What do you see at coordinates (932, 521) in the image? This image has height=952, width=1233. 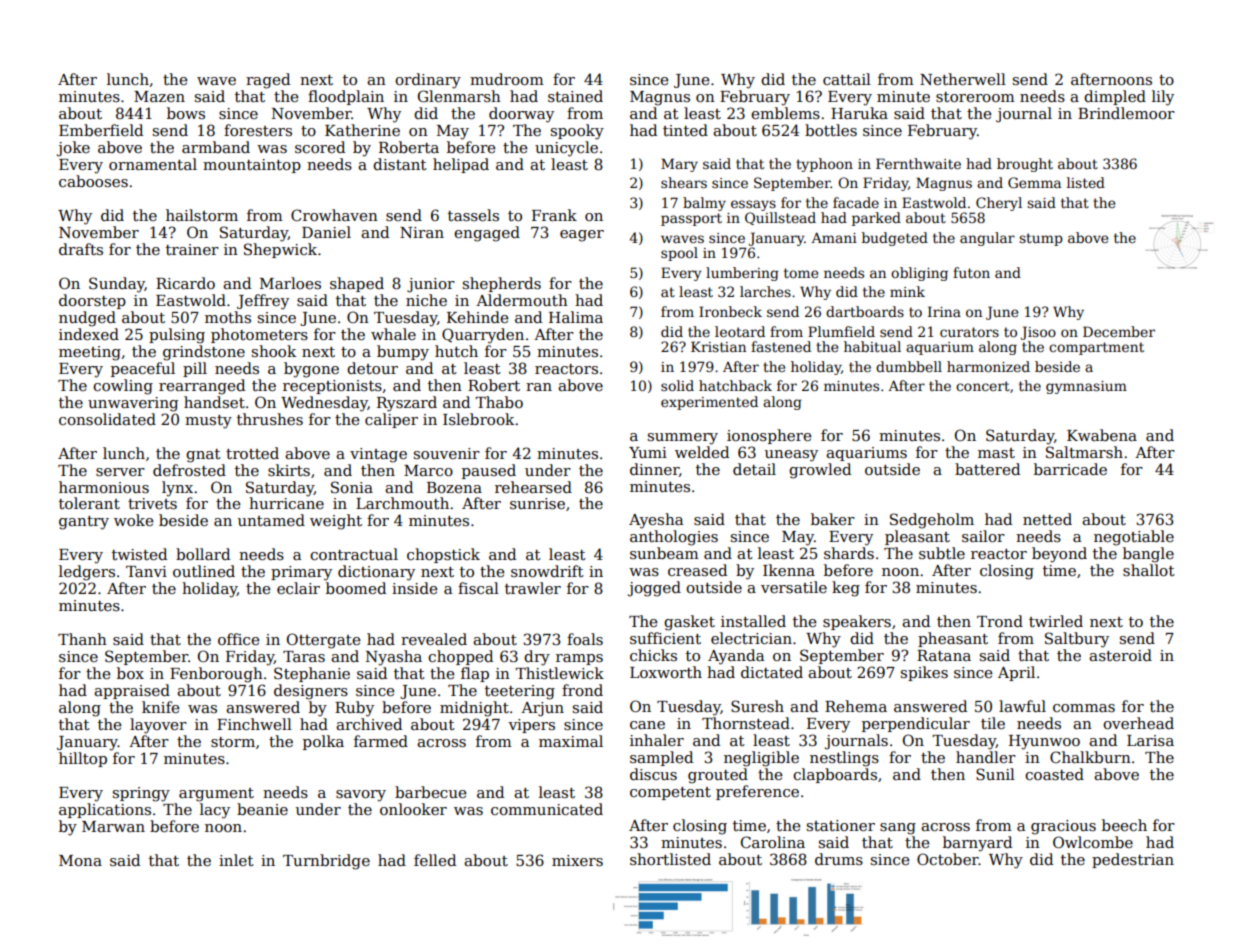 I see `Sedgeholm` at bounding box center [932, 521].
